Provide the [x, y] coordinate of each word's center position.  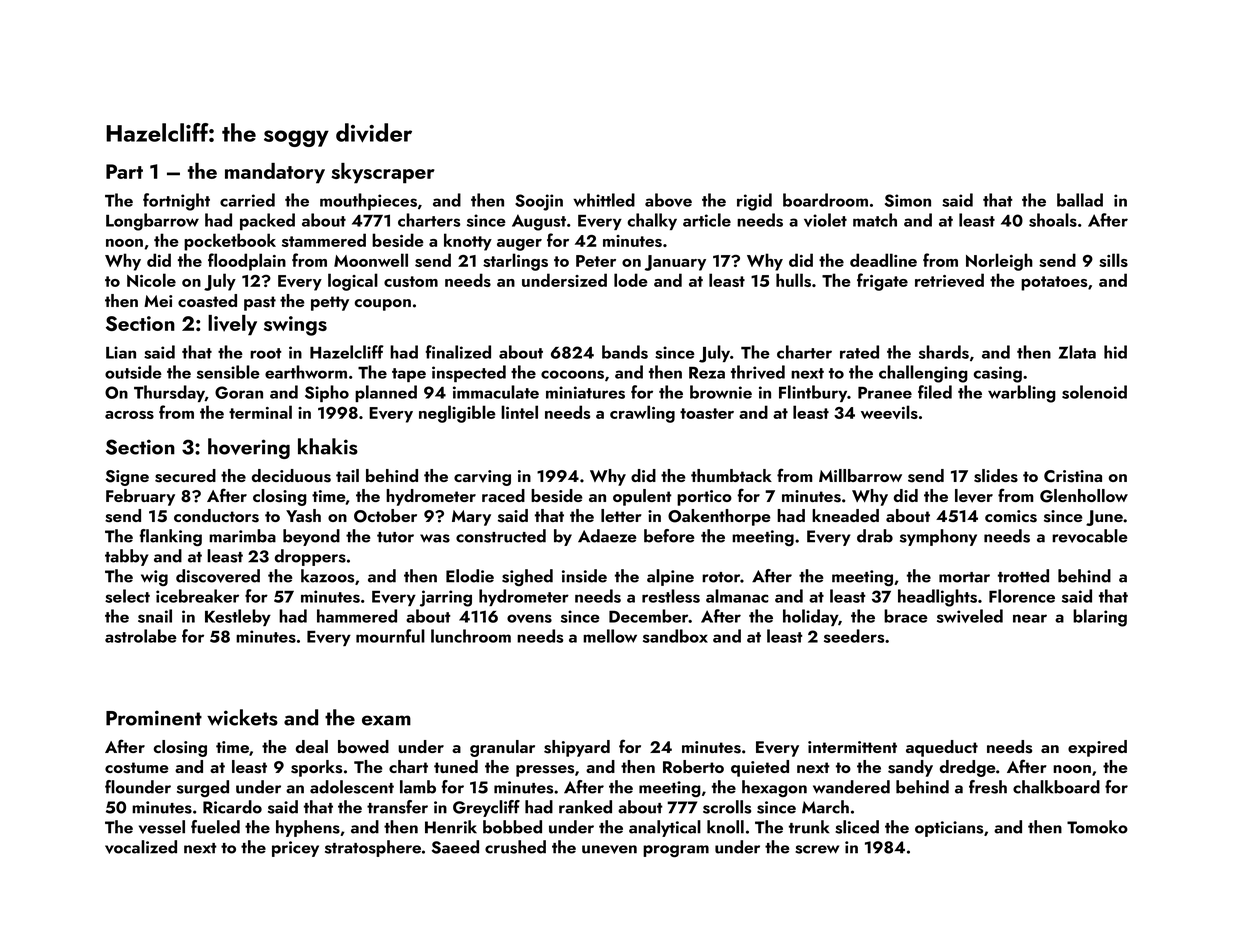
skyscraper [383, 173]
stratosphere [373, 848]
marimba [242, 536]
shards [944, 352]
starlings [515, 262]
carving [482, 478]
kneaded [845, 515]
